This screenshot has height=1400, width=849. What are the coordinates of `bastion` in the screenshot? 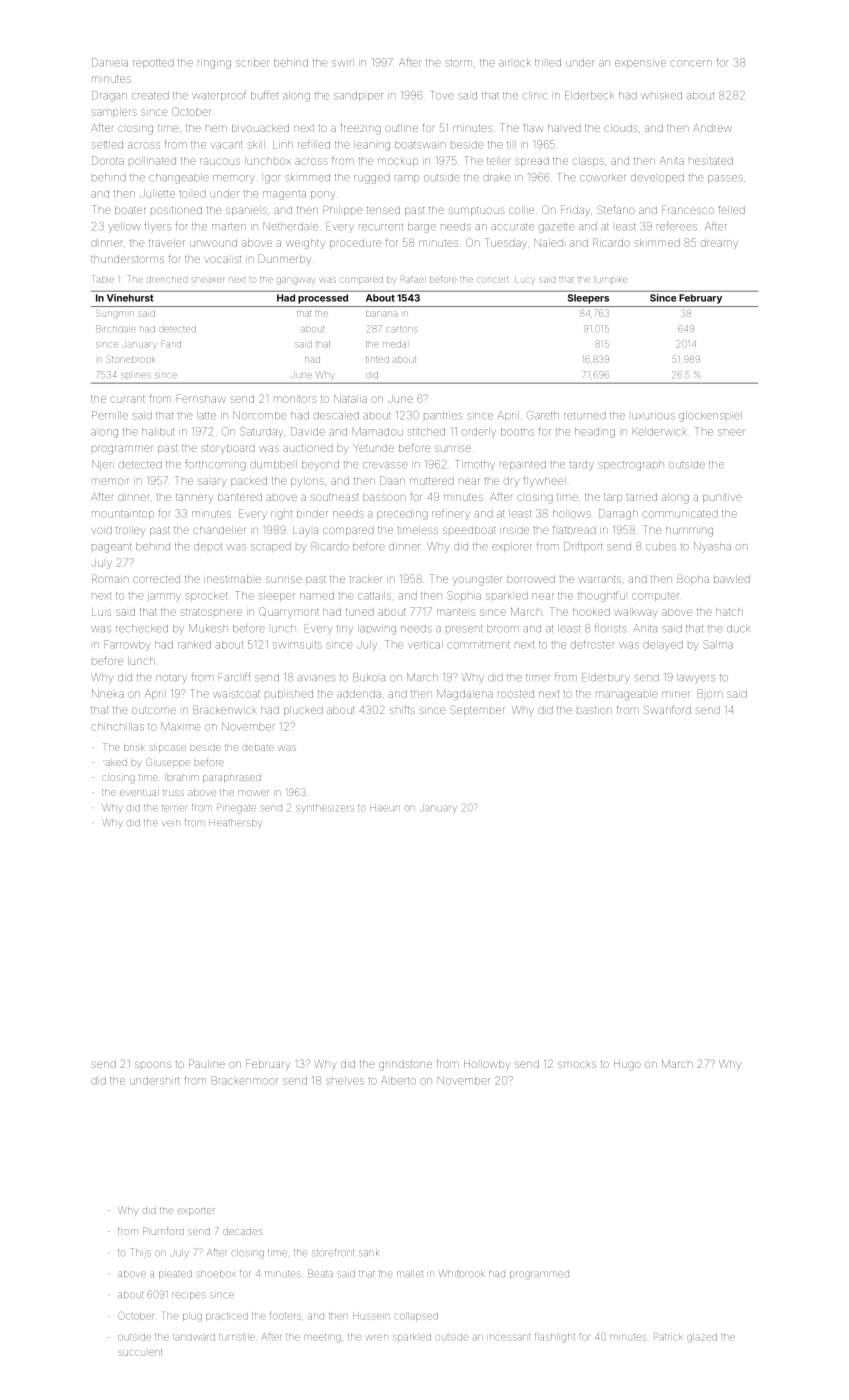 It's located at (594, 710).
